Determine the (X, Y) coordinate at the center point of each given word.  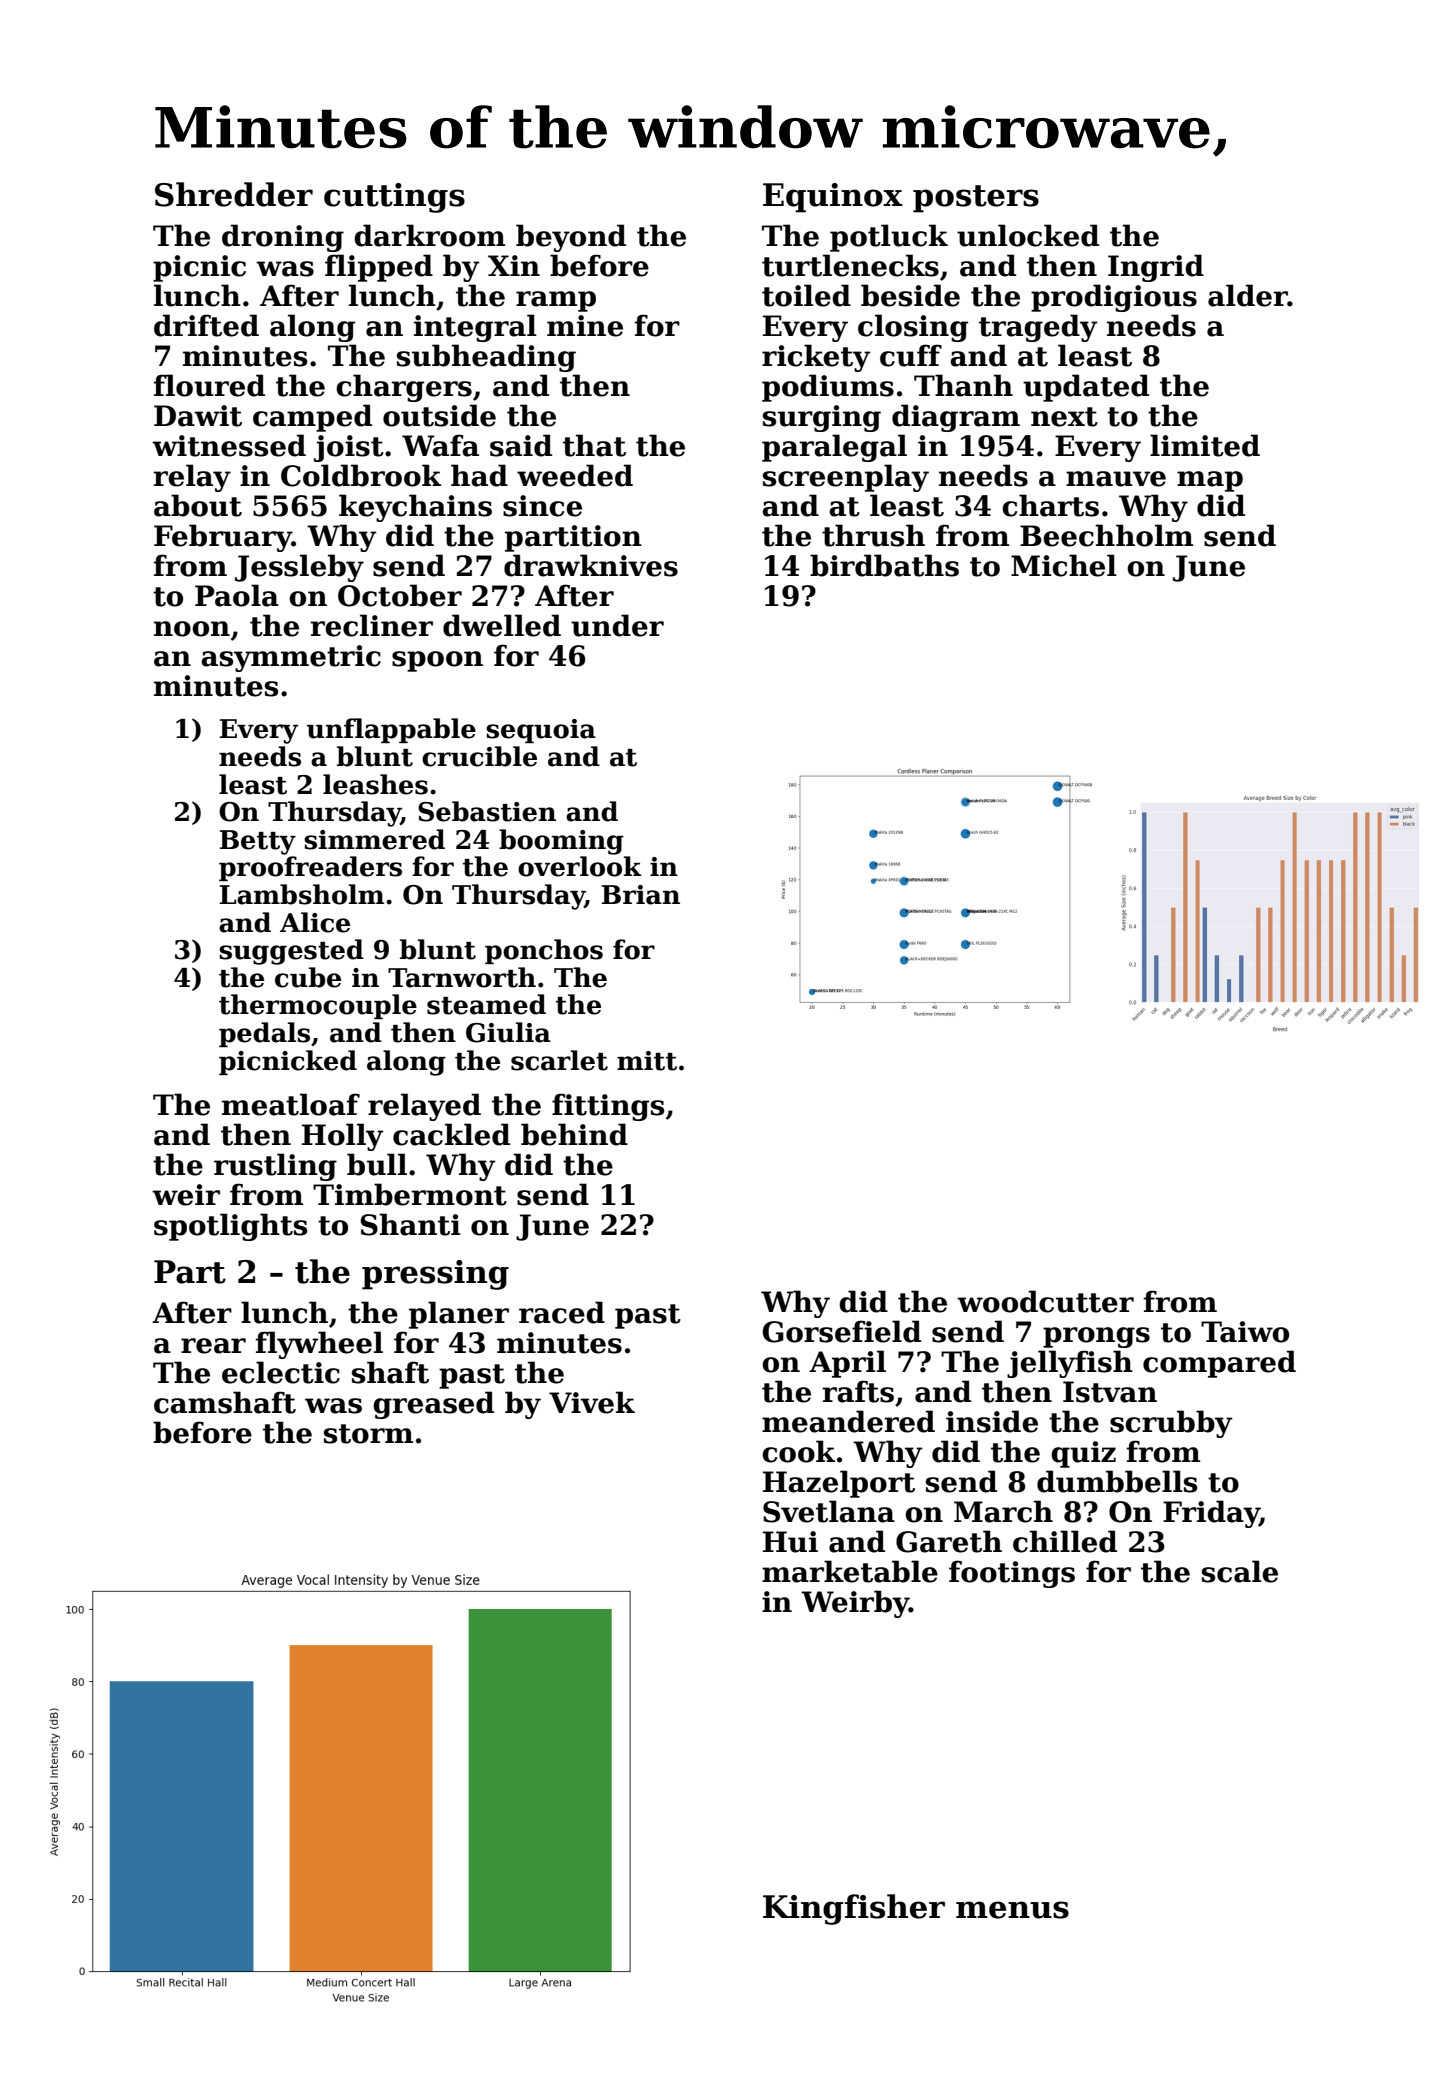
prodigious (1114, 298)
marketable (850, 1571)
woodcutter (1045, 1301)
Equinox (833, 198)
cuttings (394, 198)
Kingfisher (854, 1909)
